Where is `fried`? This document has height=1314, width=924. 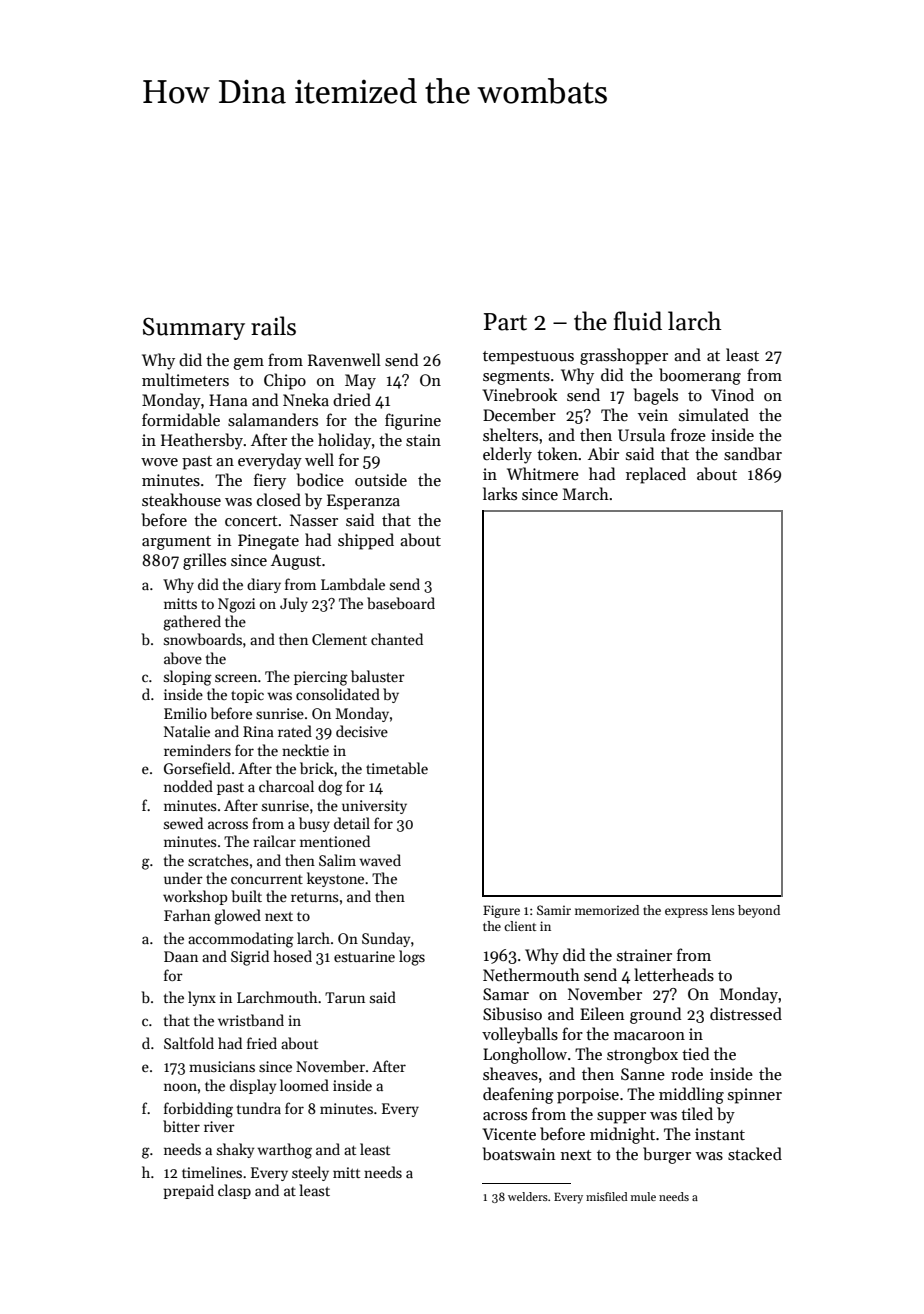 fried is located at coordinates (262, 1043).
